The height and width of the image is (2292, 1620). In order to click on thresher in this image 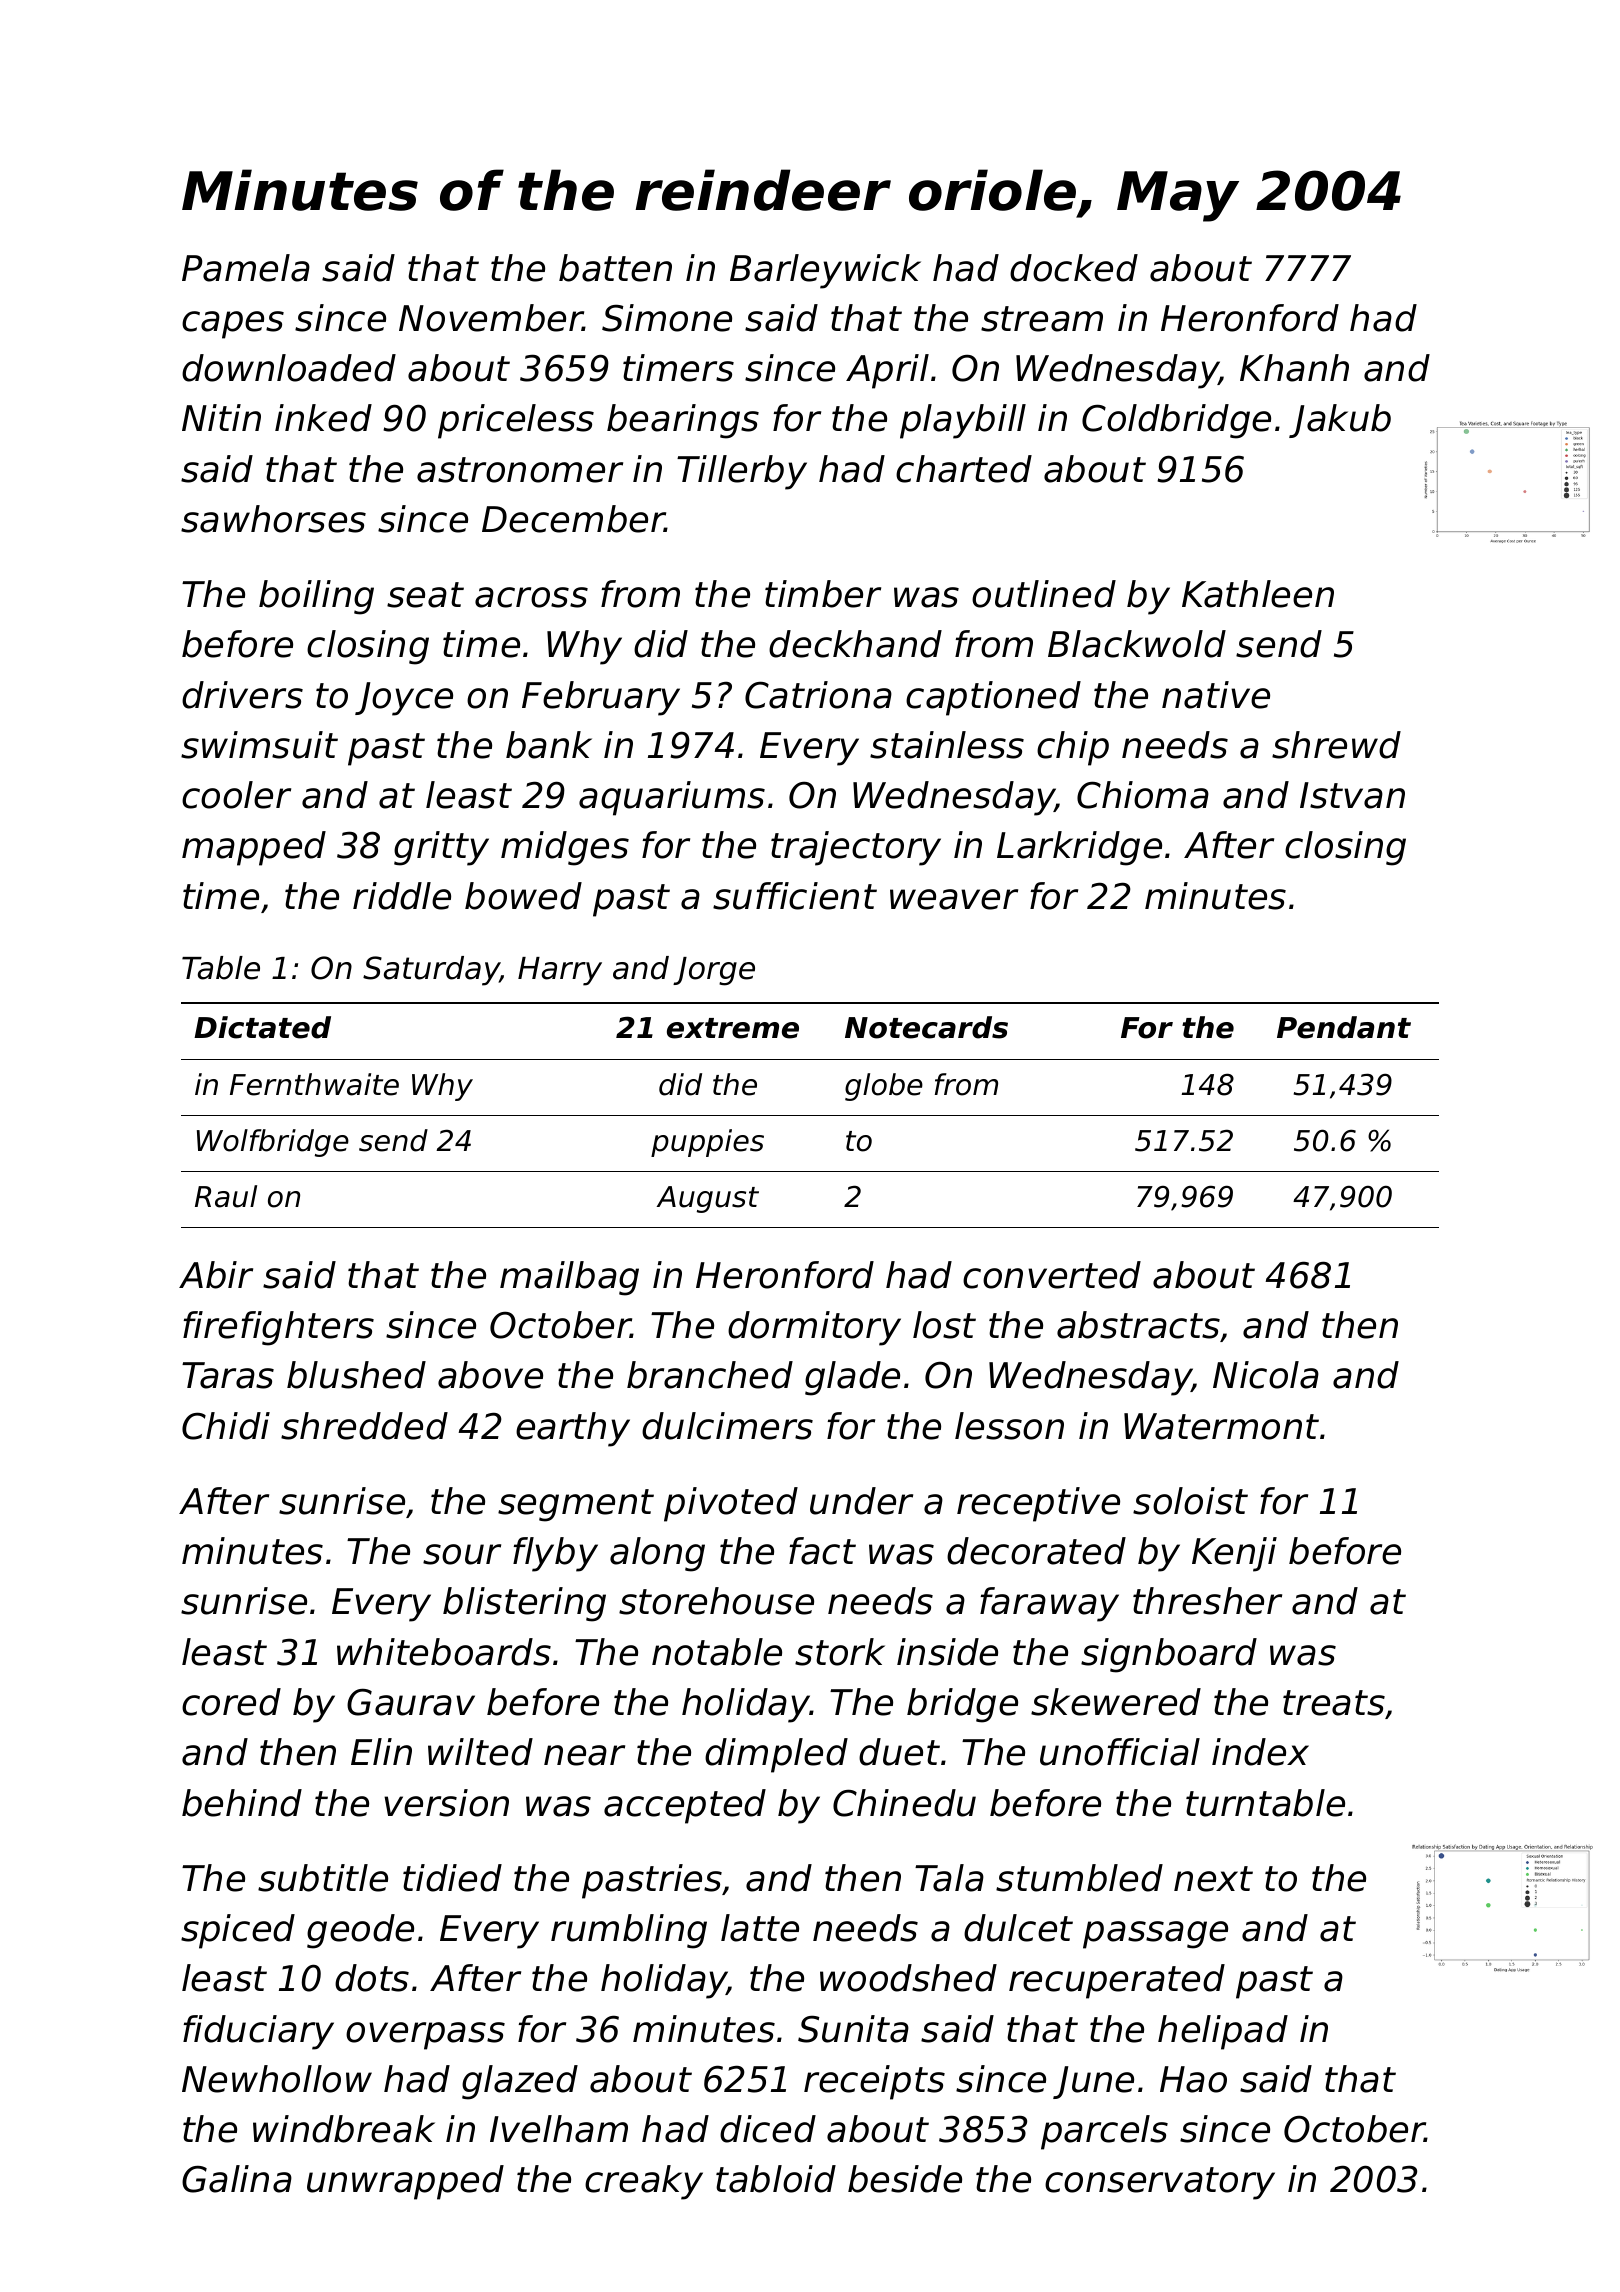, I will do `click(1207, 1601)`.
